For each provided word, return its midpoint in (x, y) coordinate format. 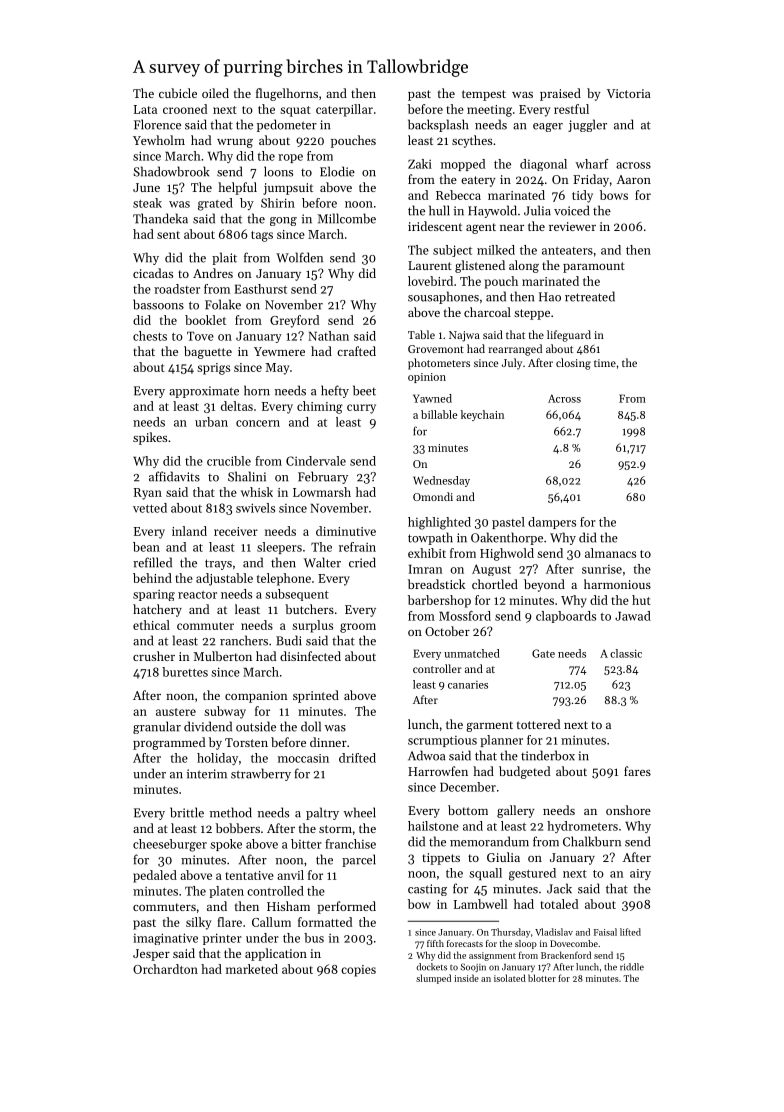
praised (560, 94)
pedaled (155, 876)
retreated (590, 296)
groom (358, 628)
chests (150, 336)
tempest (484, 95)
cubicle (178, 93)
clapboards (566, 617)
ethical (151, 625)
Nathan (328, 336)
